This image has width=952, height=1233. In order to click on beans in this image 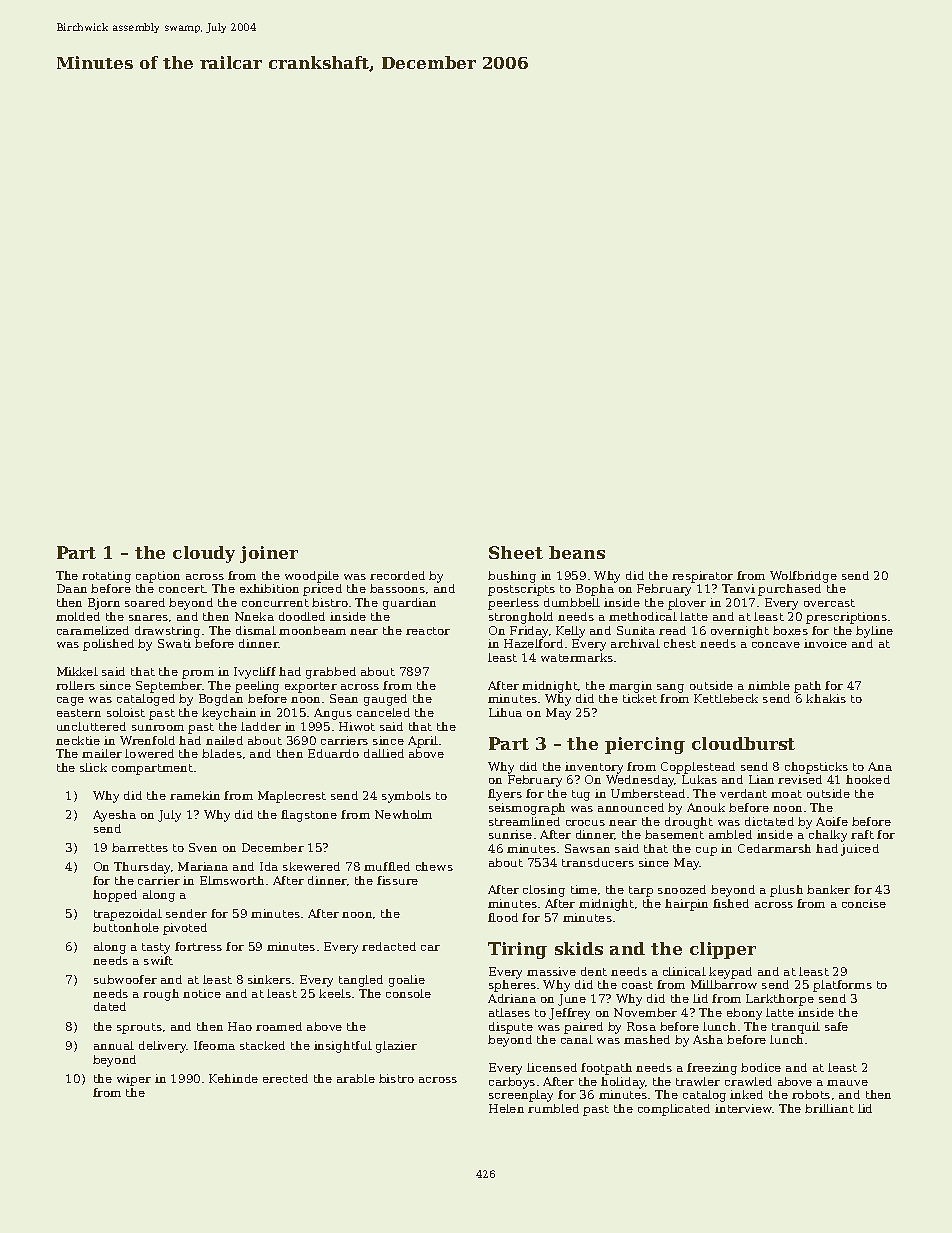, I will do `click(577, 552)`.
